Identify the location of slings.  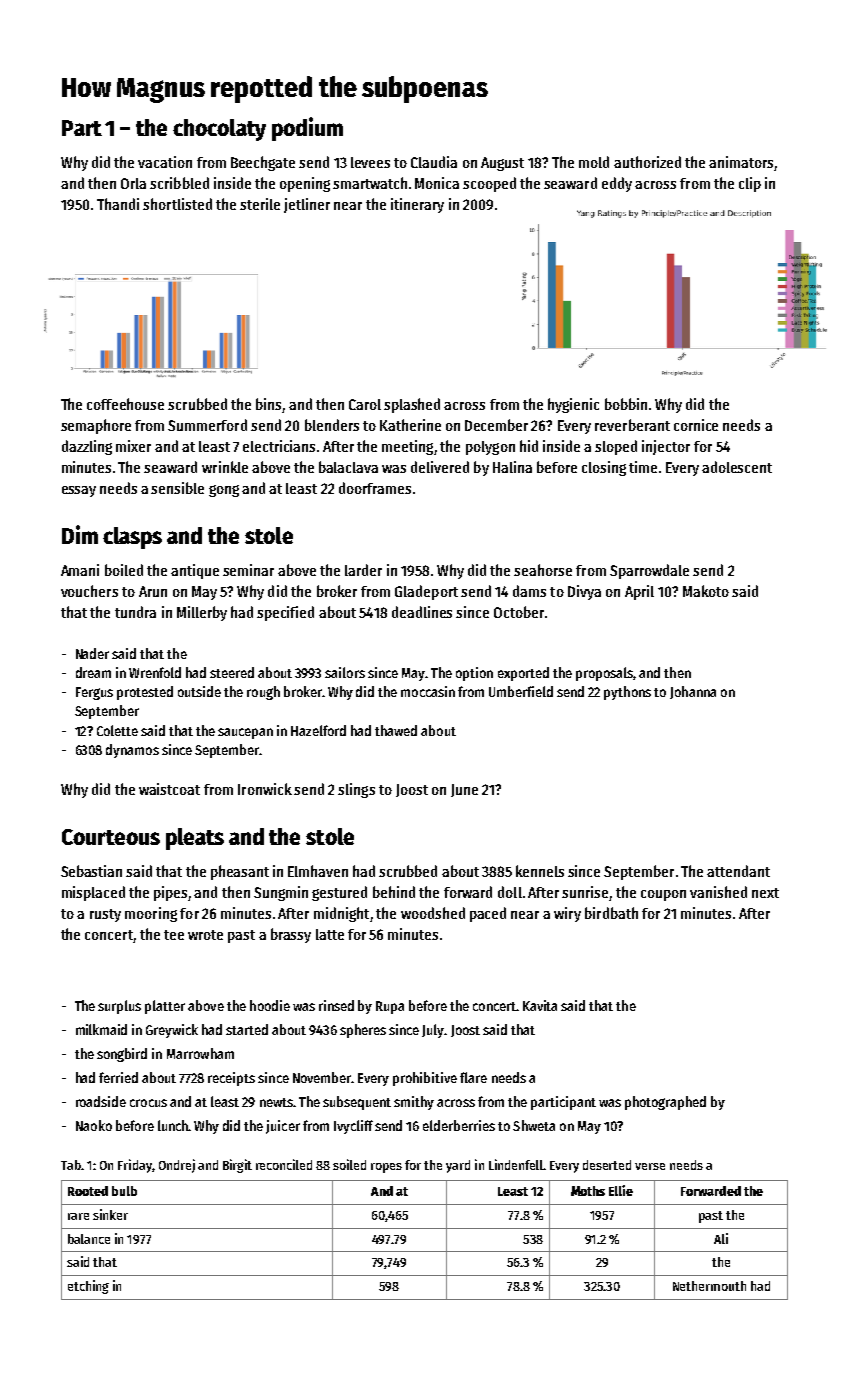
(356, 790).
